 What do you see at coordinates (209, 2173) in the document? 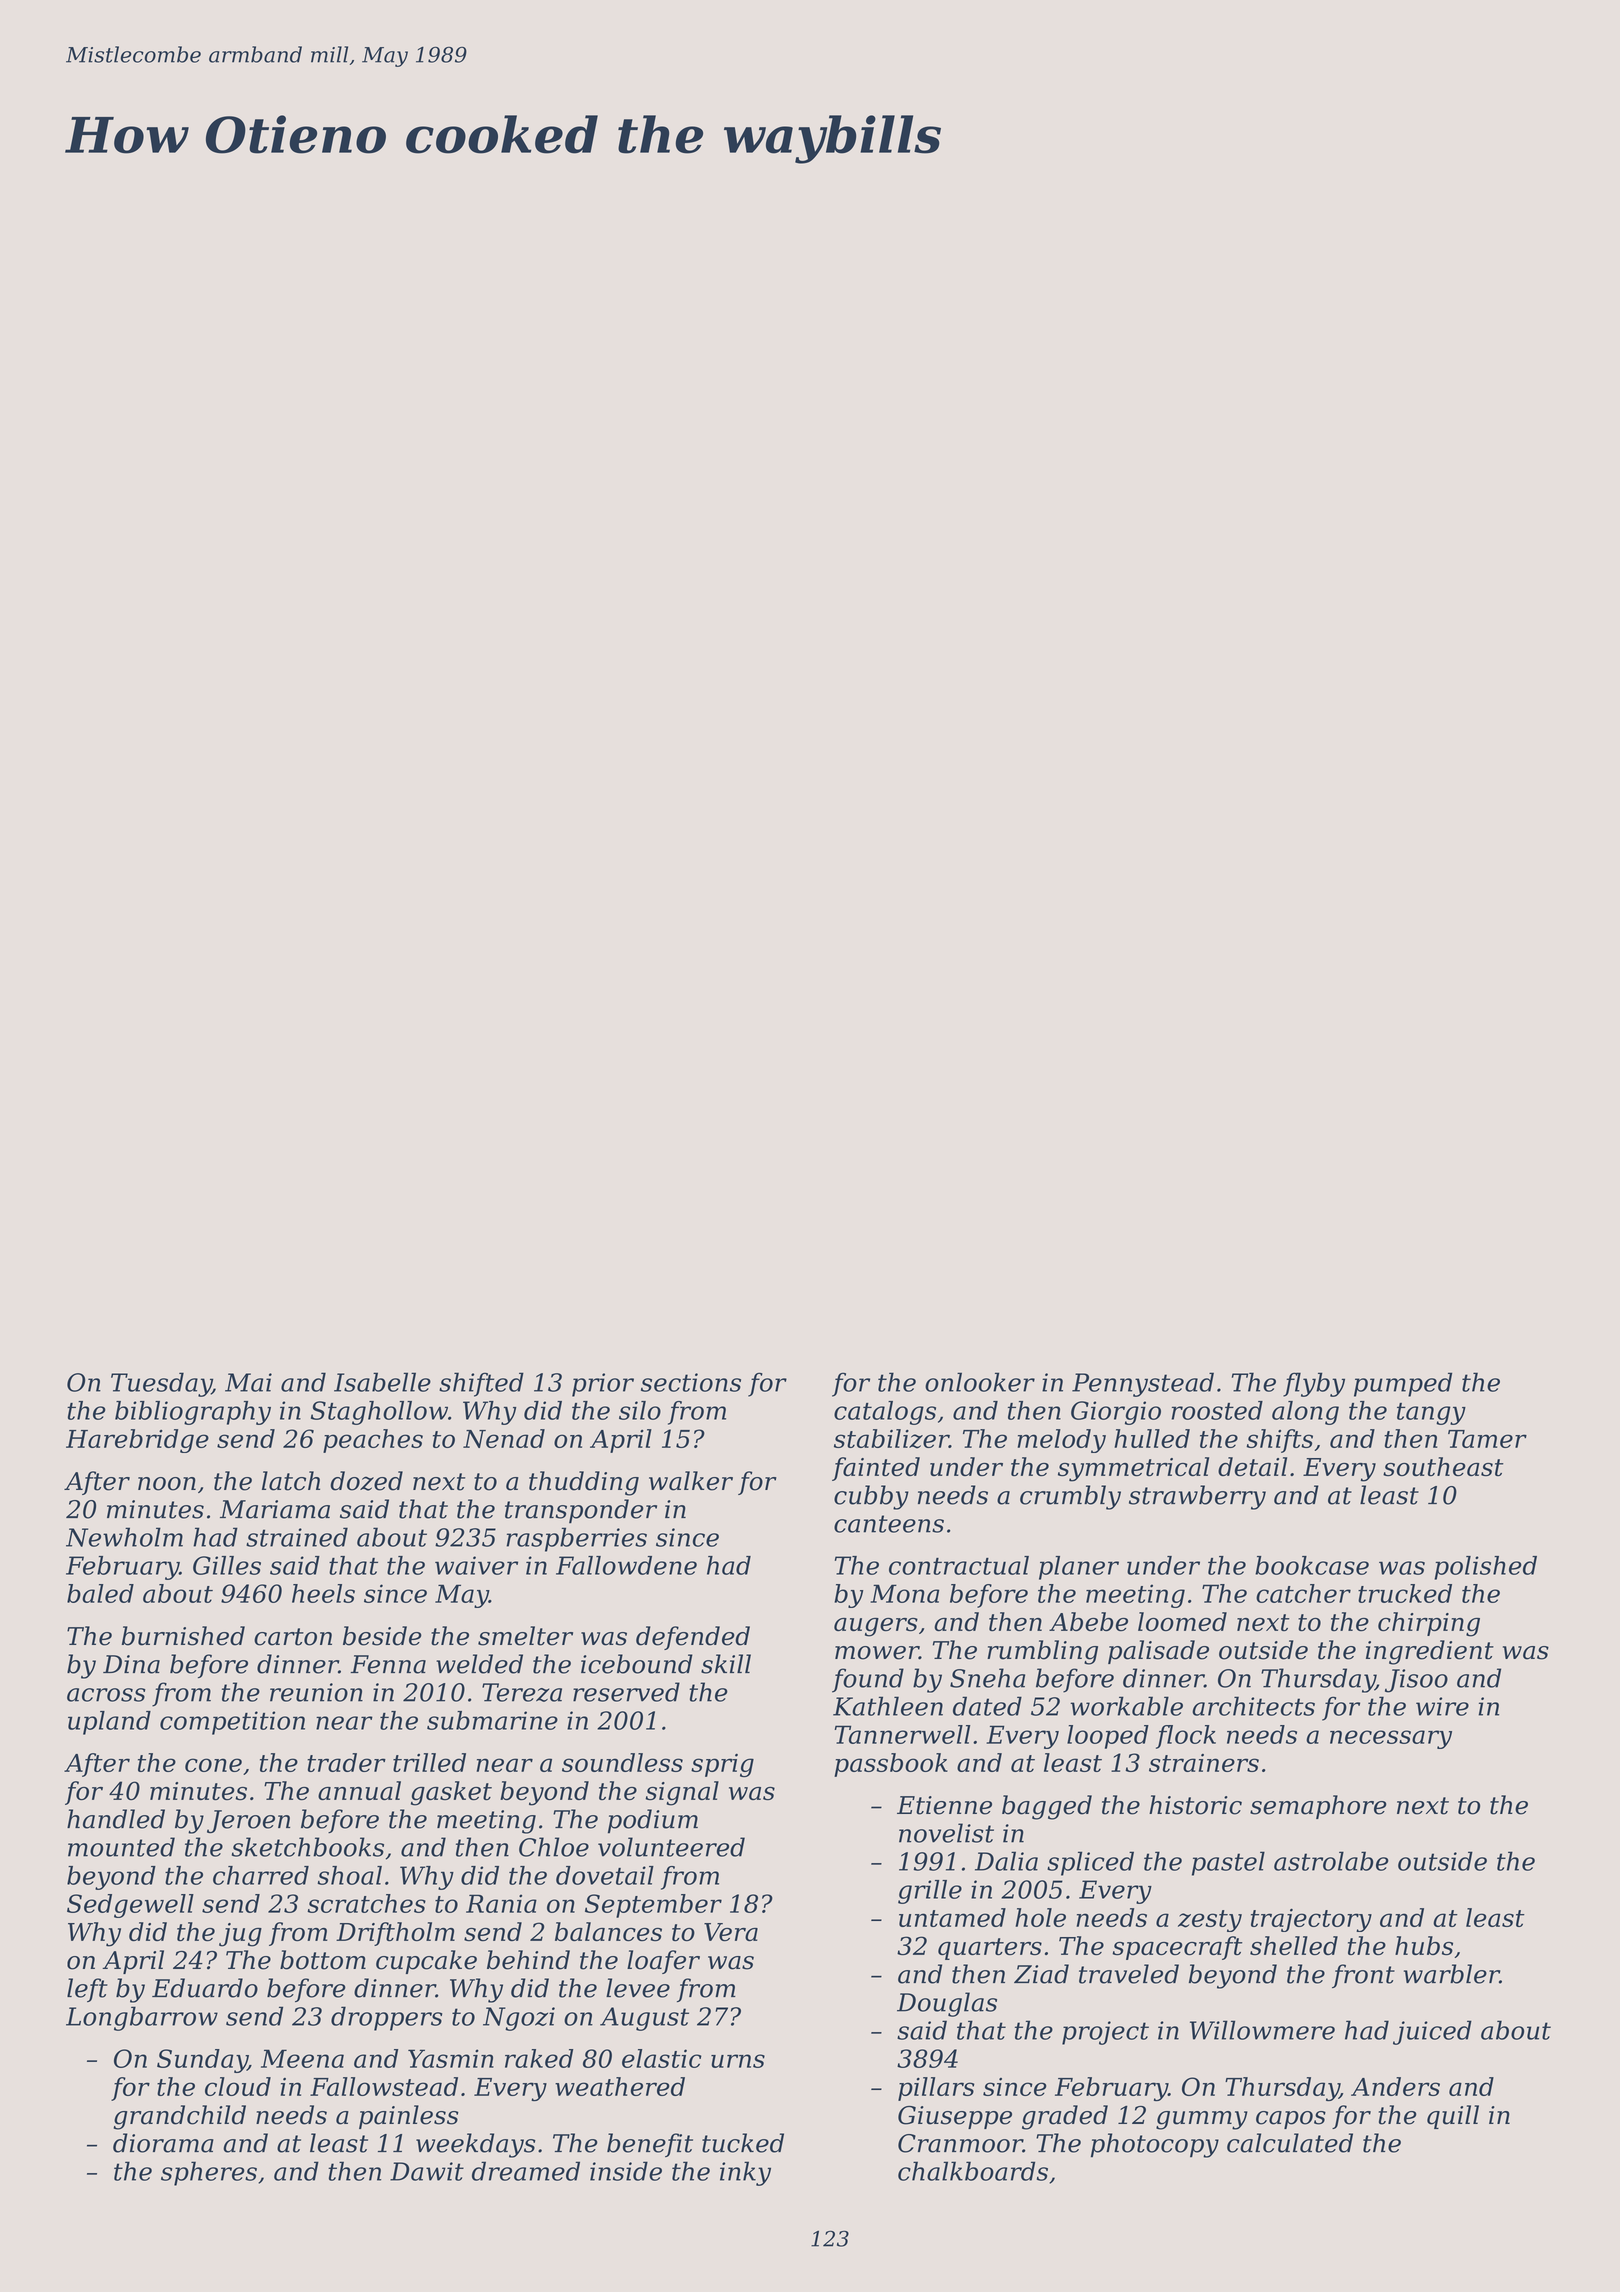
I see `spheres` at bounding box center [209, 2173].
